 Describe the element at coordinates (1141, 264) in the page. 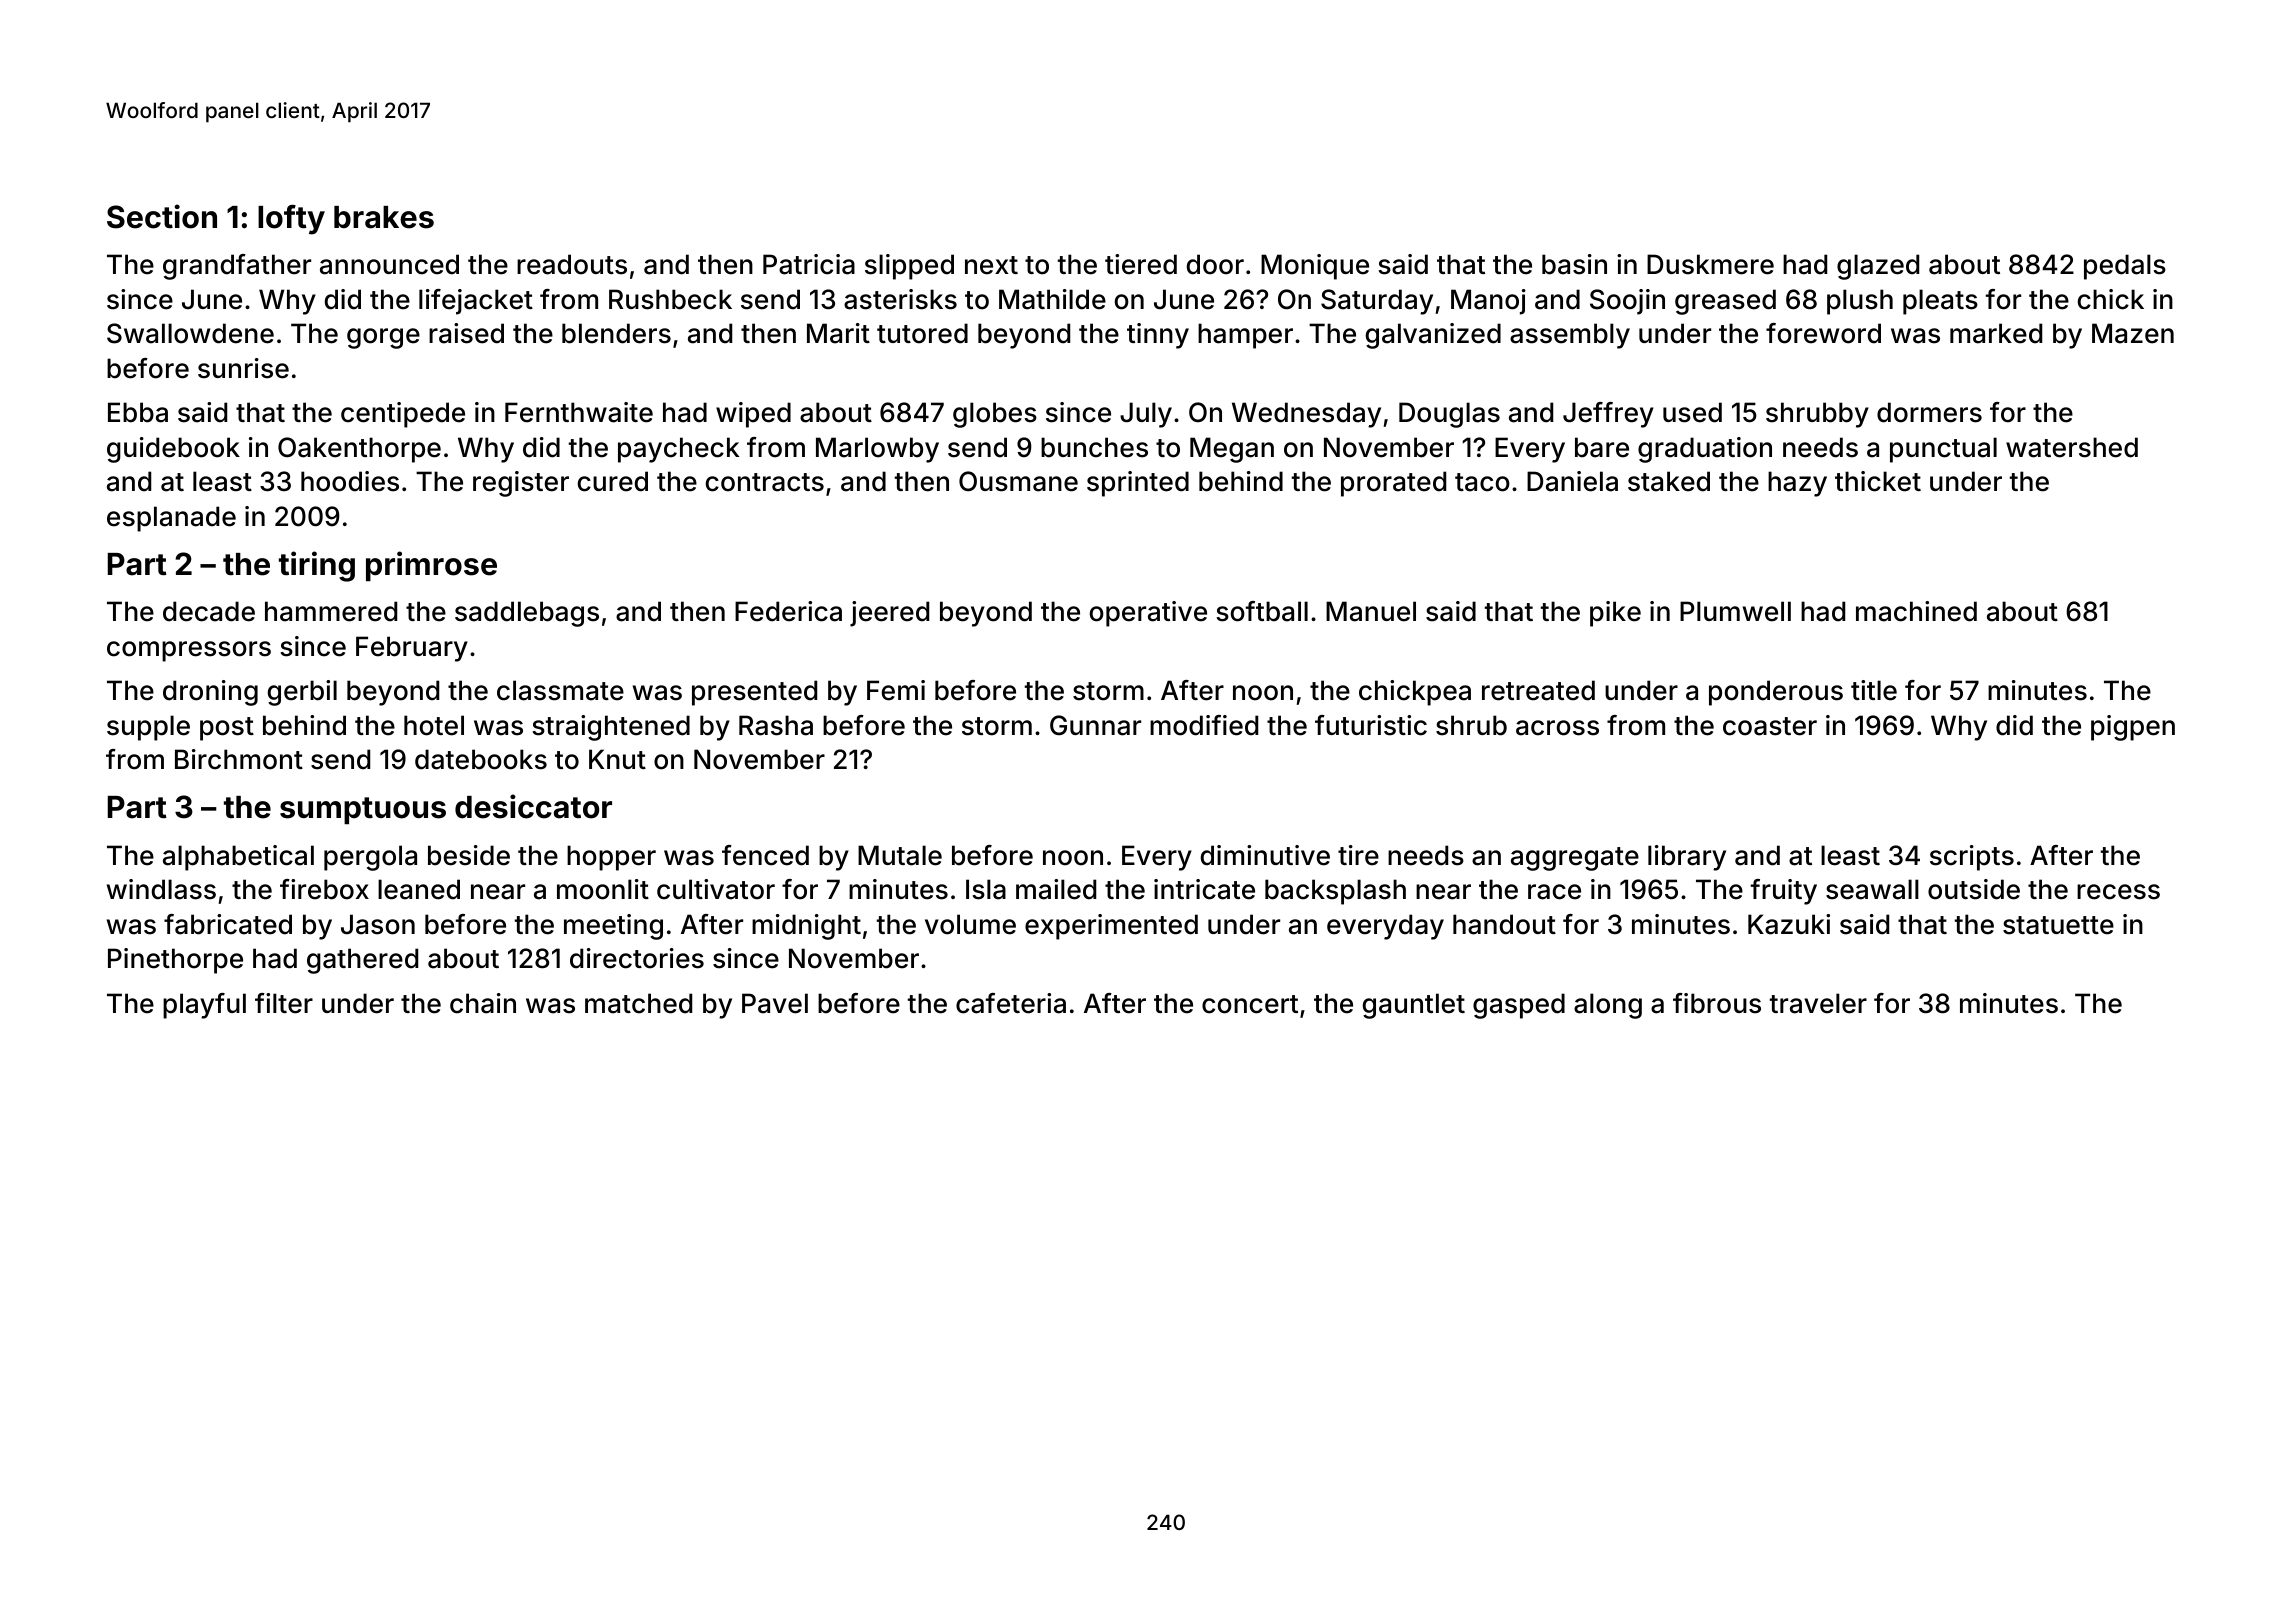

I see `tiered` at that location.
